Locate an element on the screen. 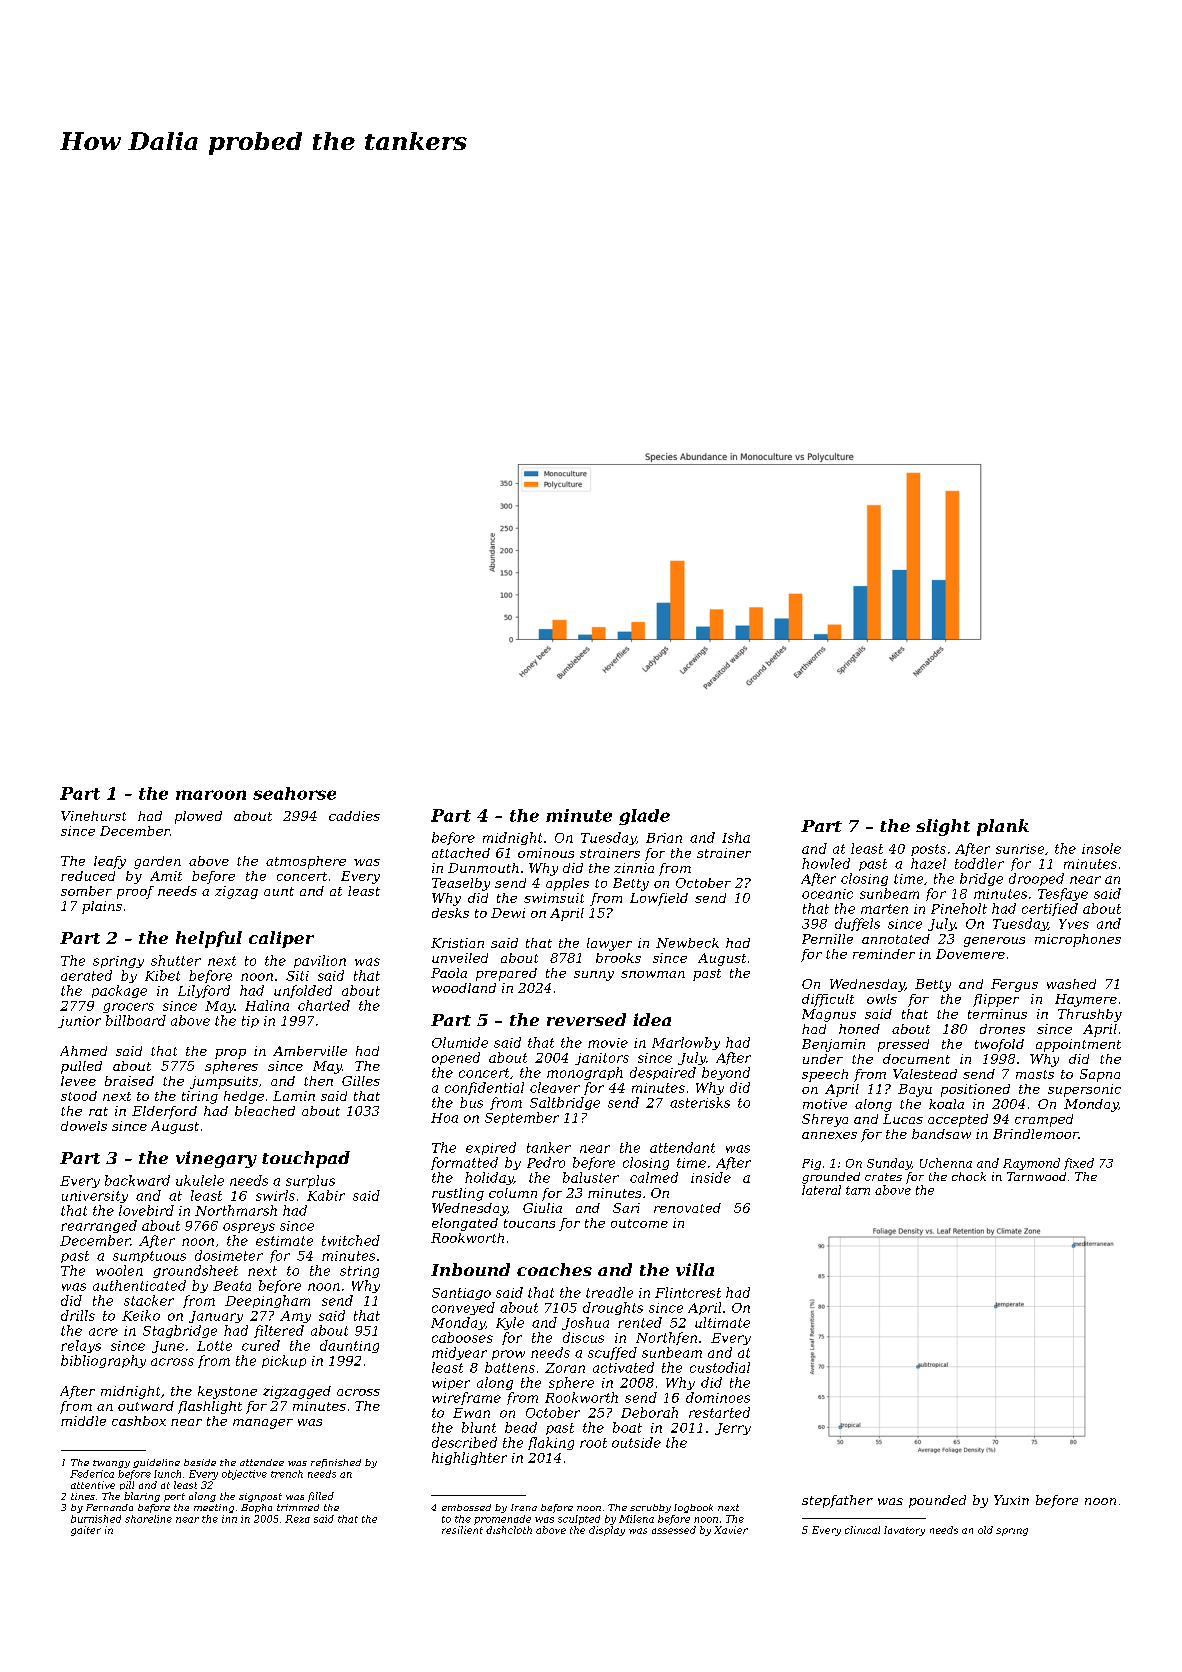  seahorse is located at coordinates (294, 793).
